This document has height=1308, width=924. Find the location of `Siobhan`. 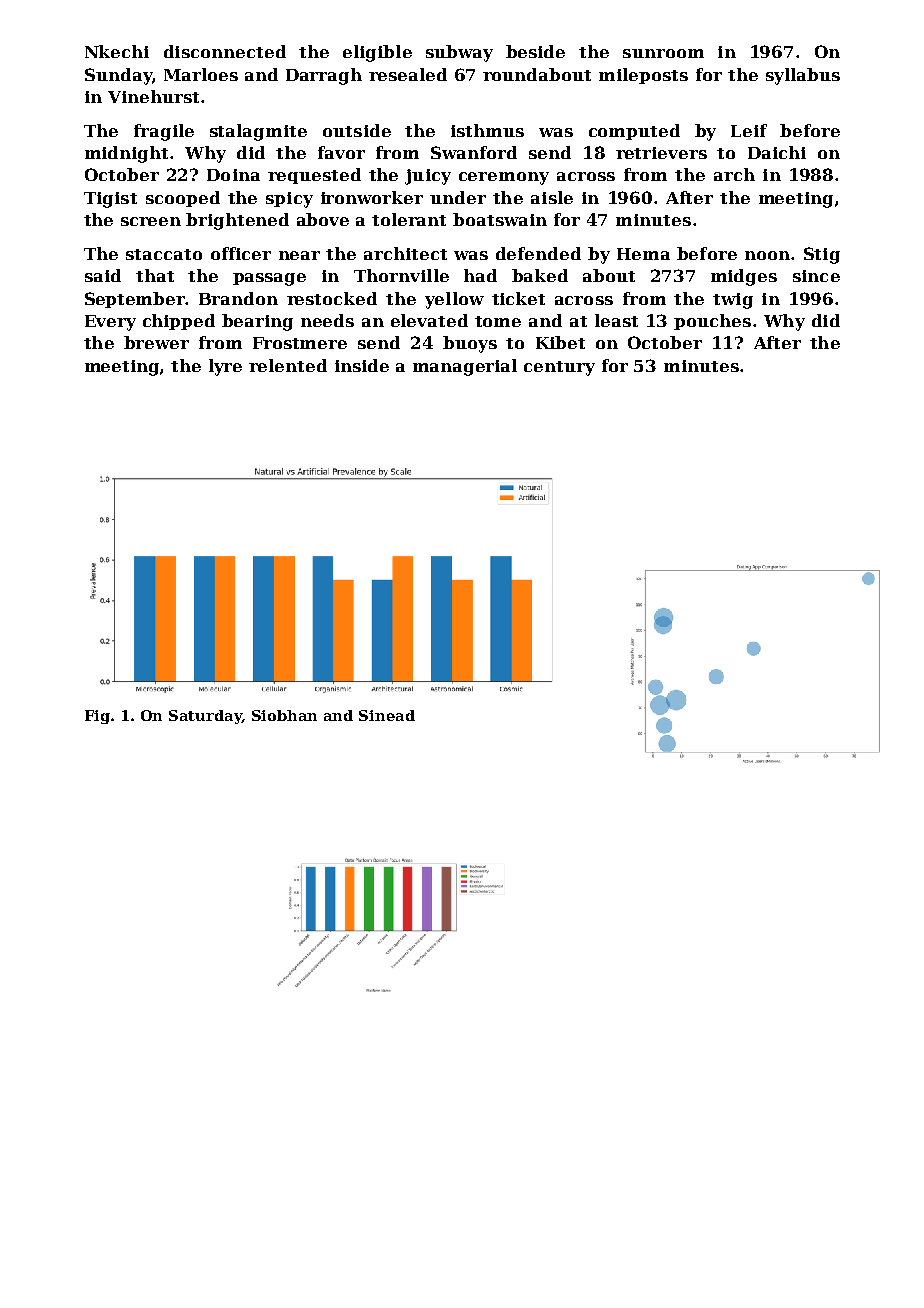

Siobhan is located at coordinates (284, 715).
